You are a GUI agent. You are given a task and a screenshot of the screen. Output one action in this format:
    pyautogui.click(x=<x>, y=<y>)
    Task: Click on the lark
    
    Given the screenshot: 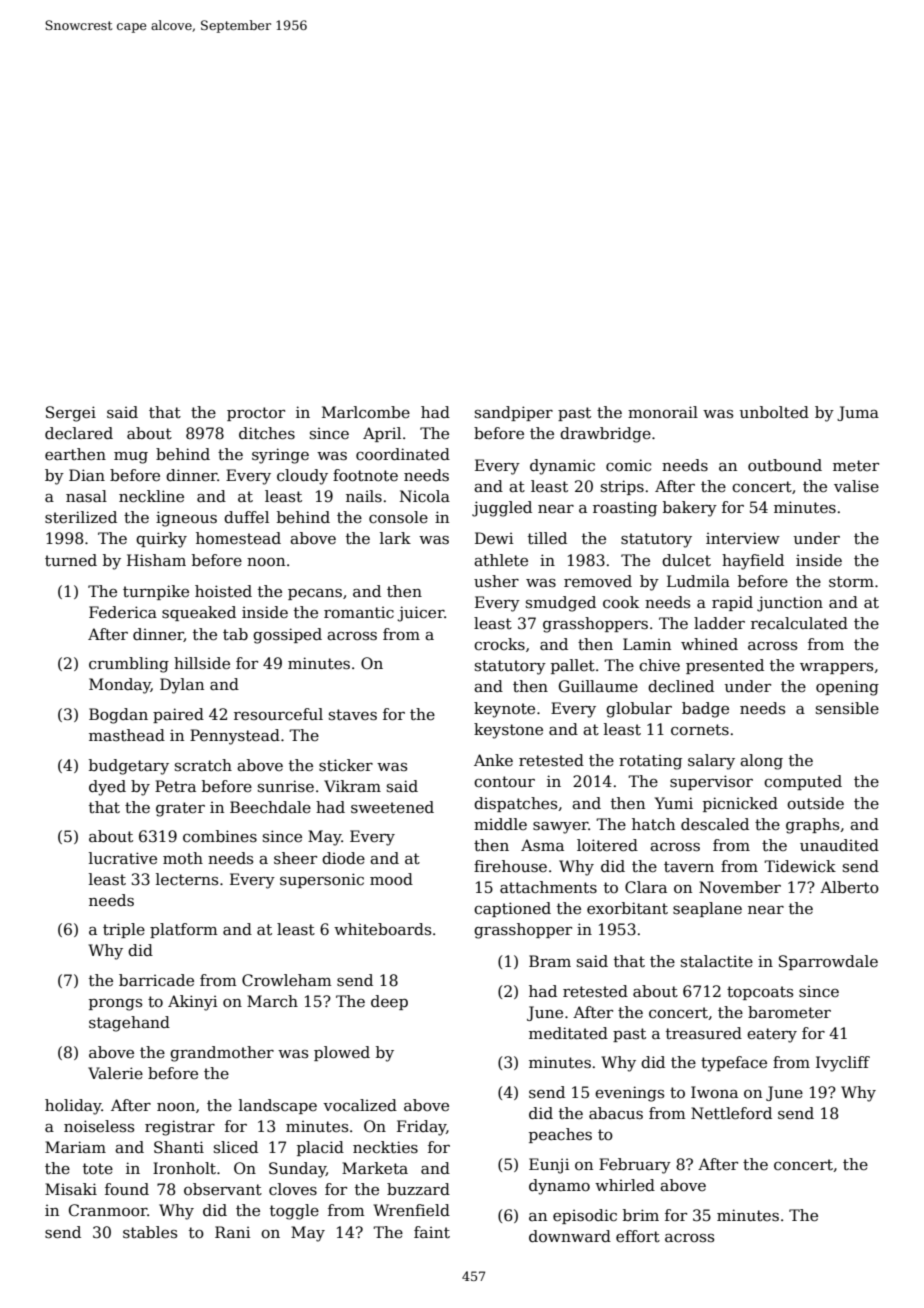 What is the action you would take?
    pyautogui.click(x=395, y=538)
